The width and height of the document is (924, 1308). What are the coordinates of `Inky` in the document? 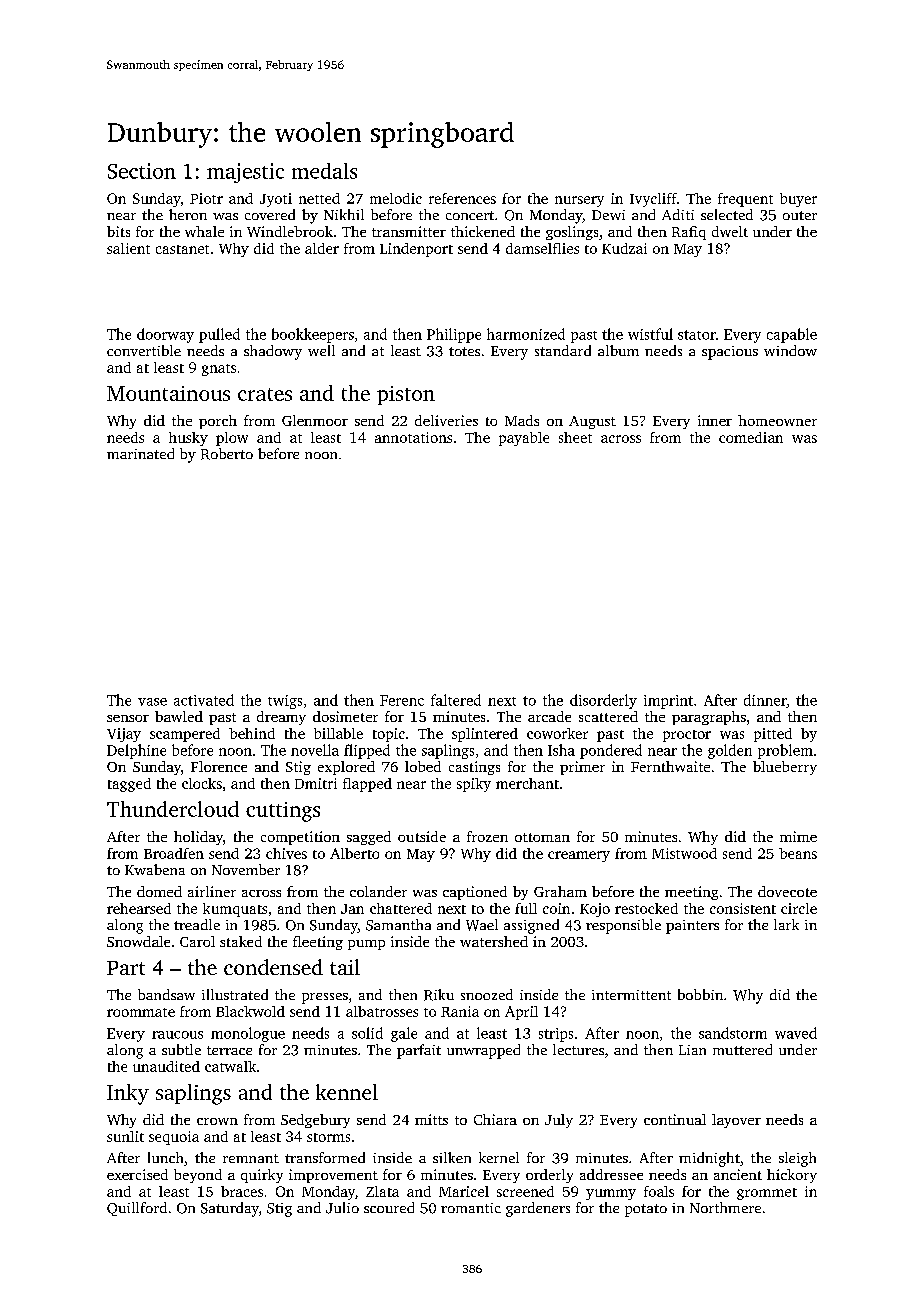 It's located at (128, 1094).
